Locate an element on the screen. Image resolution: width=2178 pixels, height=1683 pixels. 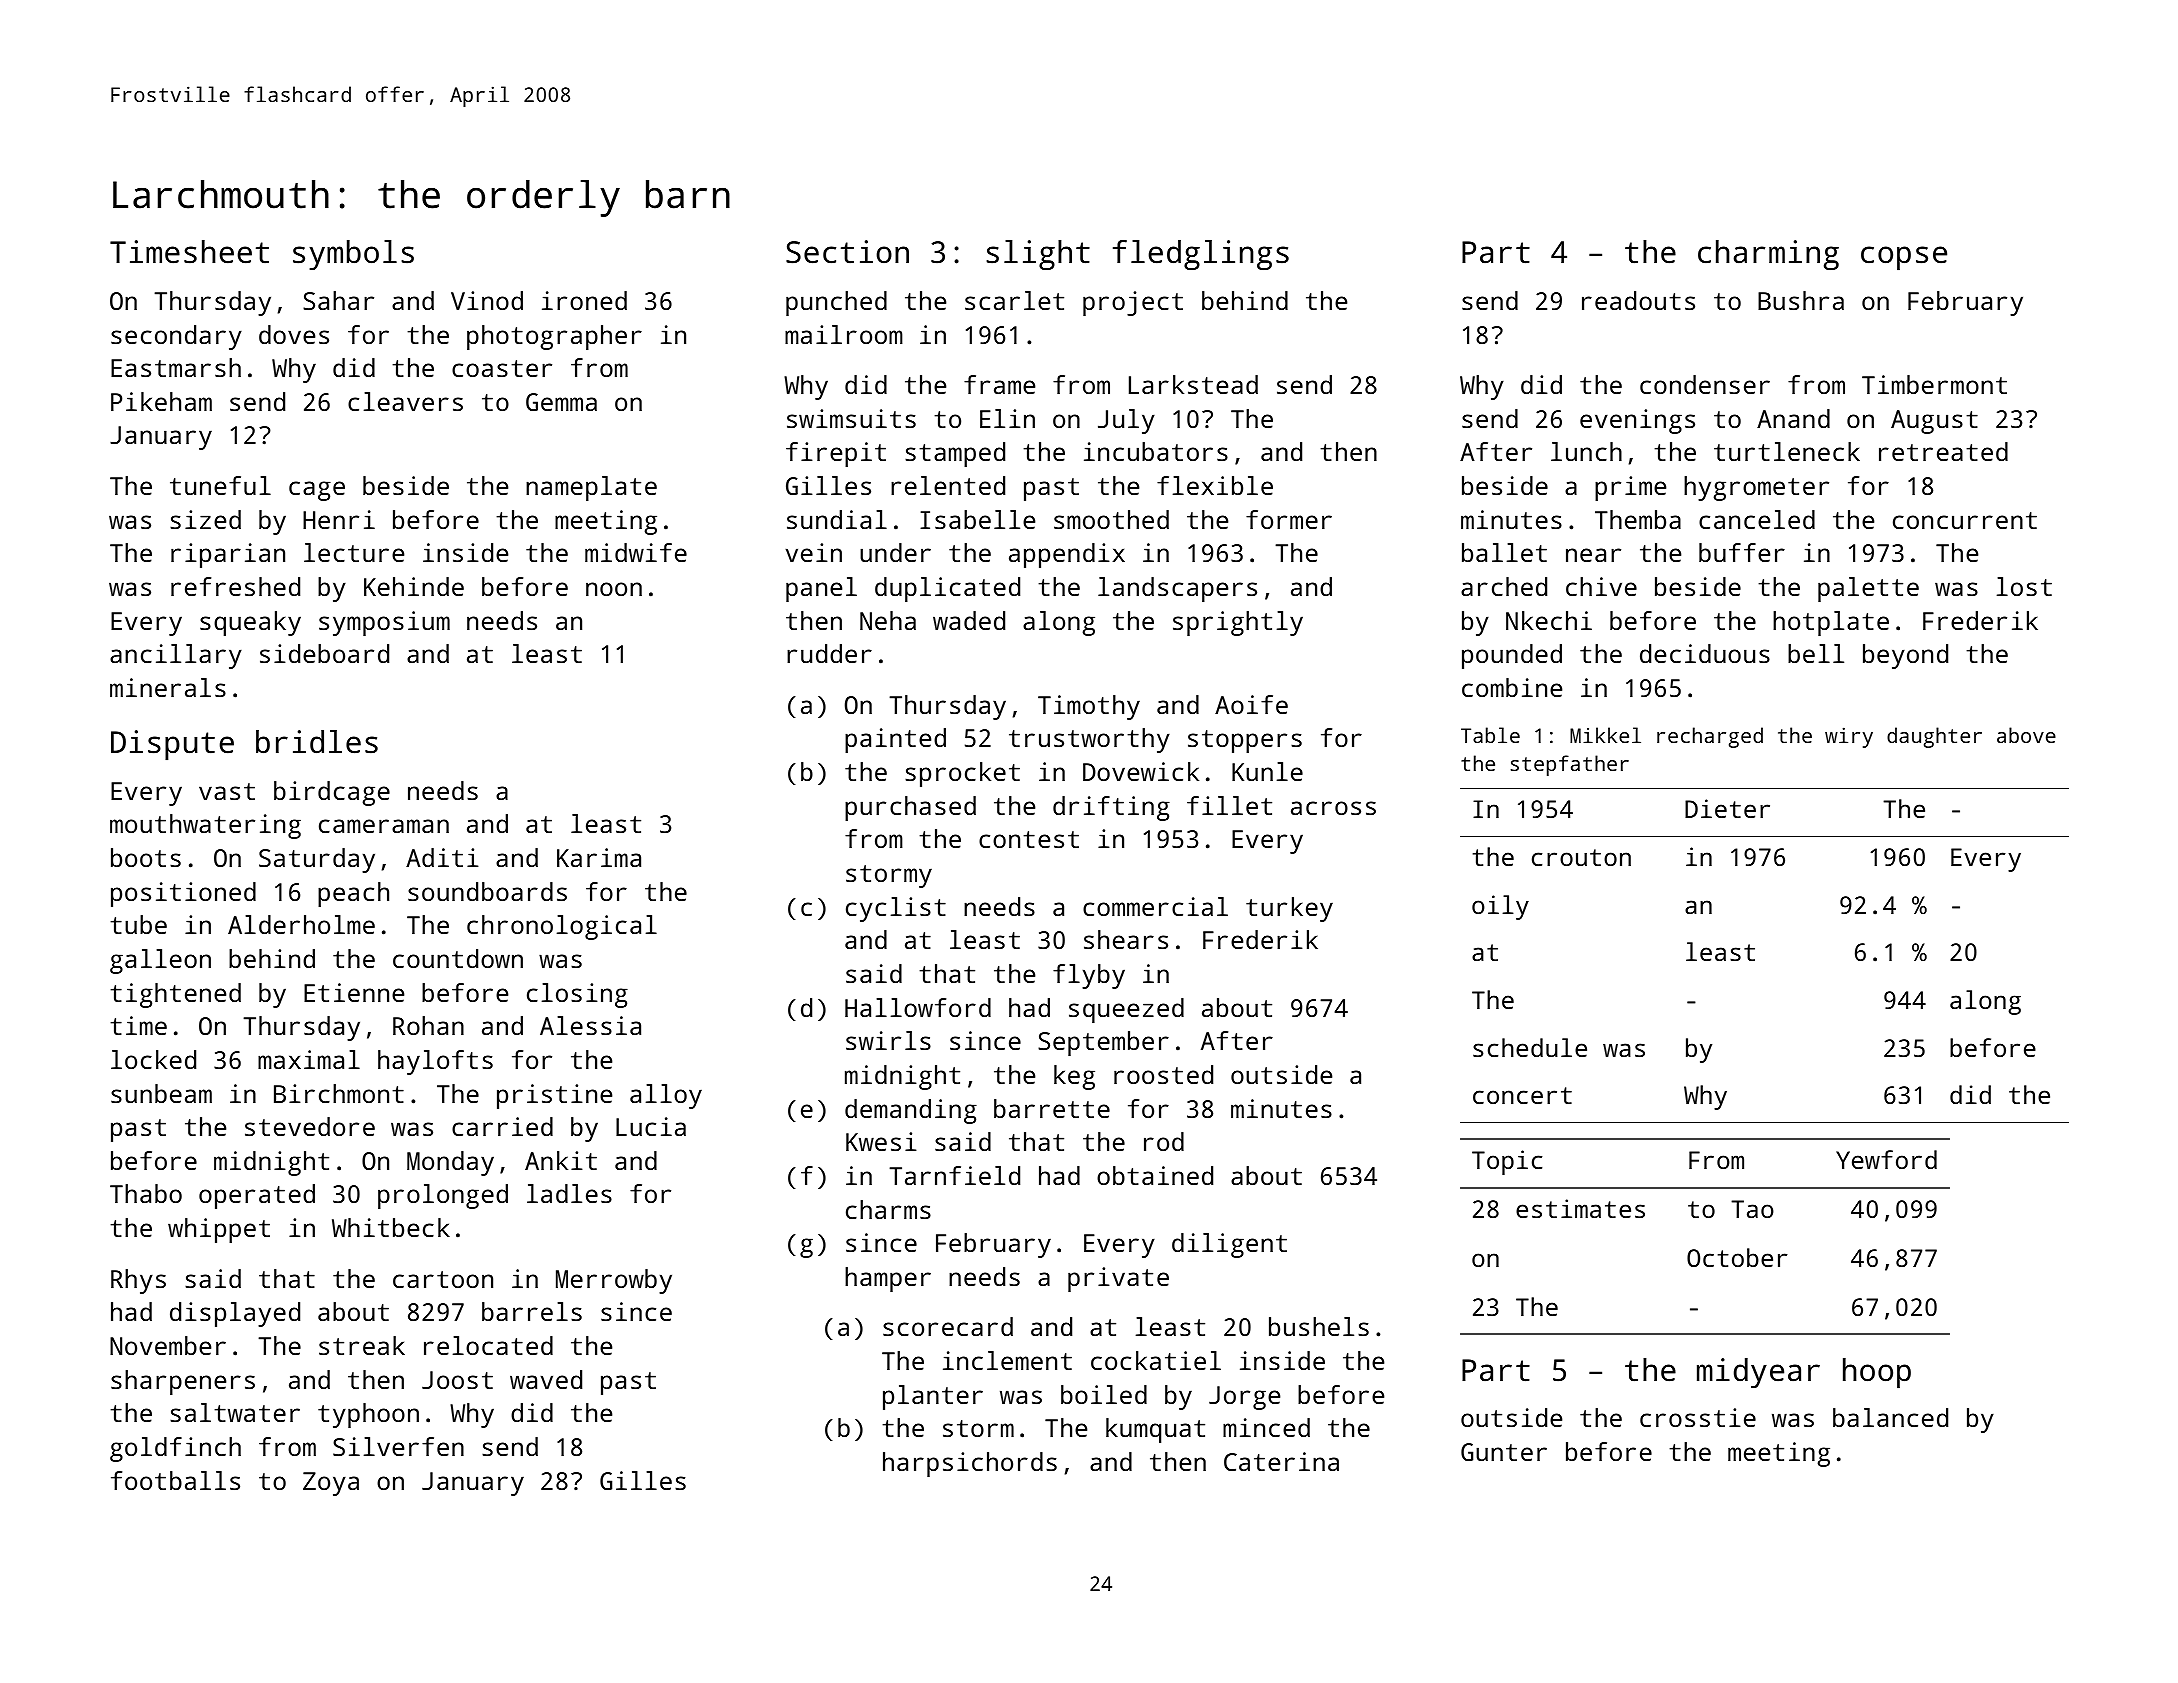
rudder is located at coordinates (829, 653).
